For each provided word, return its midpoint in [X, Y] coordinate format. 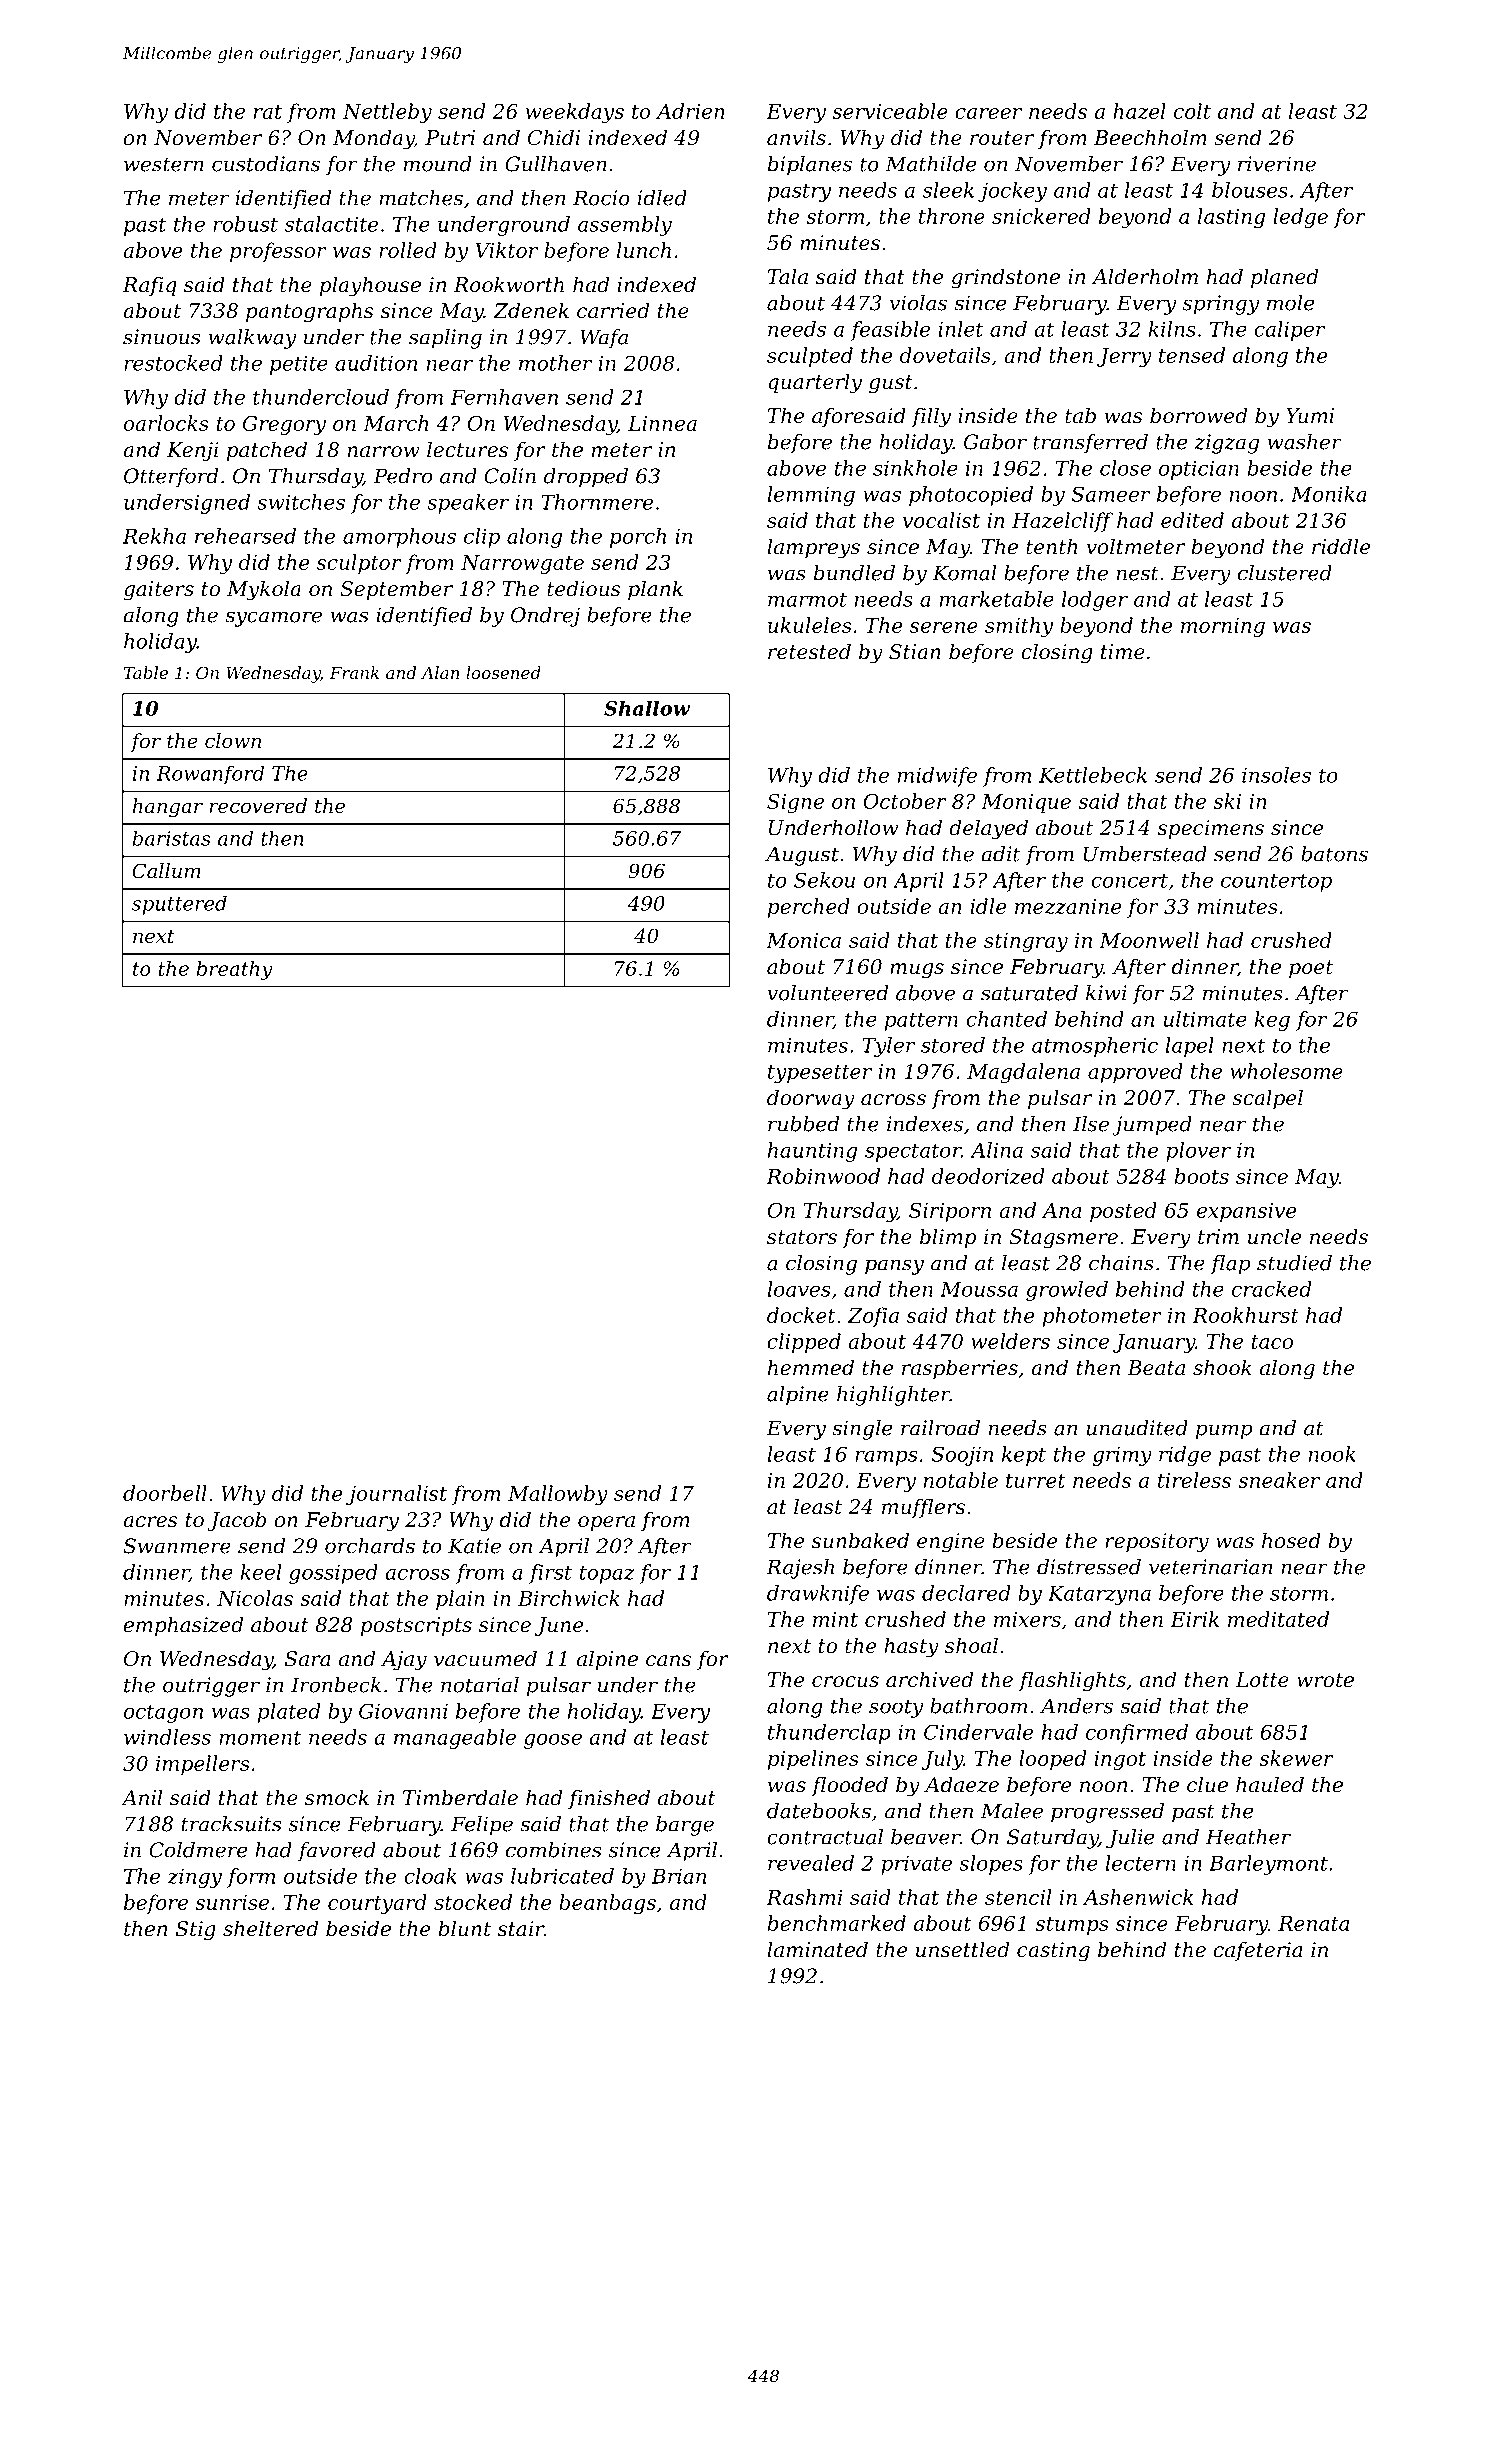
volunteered [827, 993]
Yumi [1310, 415]
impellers [203, 1765]
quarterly [815, 383]
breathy [234, 970]
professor [278, 252]
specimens [1211, 829]
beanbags [607, 1904]
